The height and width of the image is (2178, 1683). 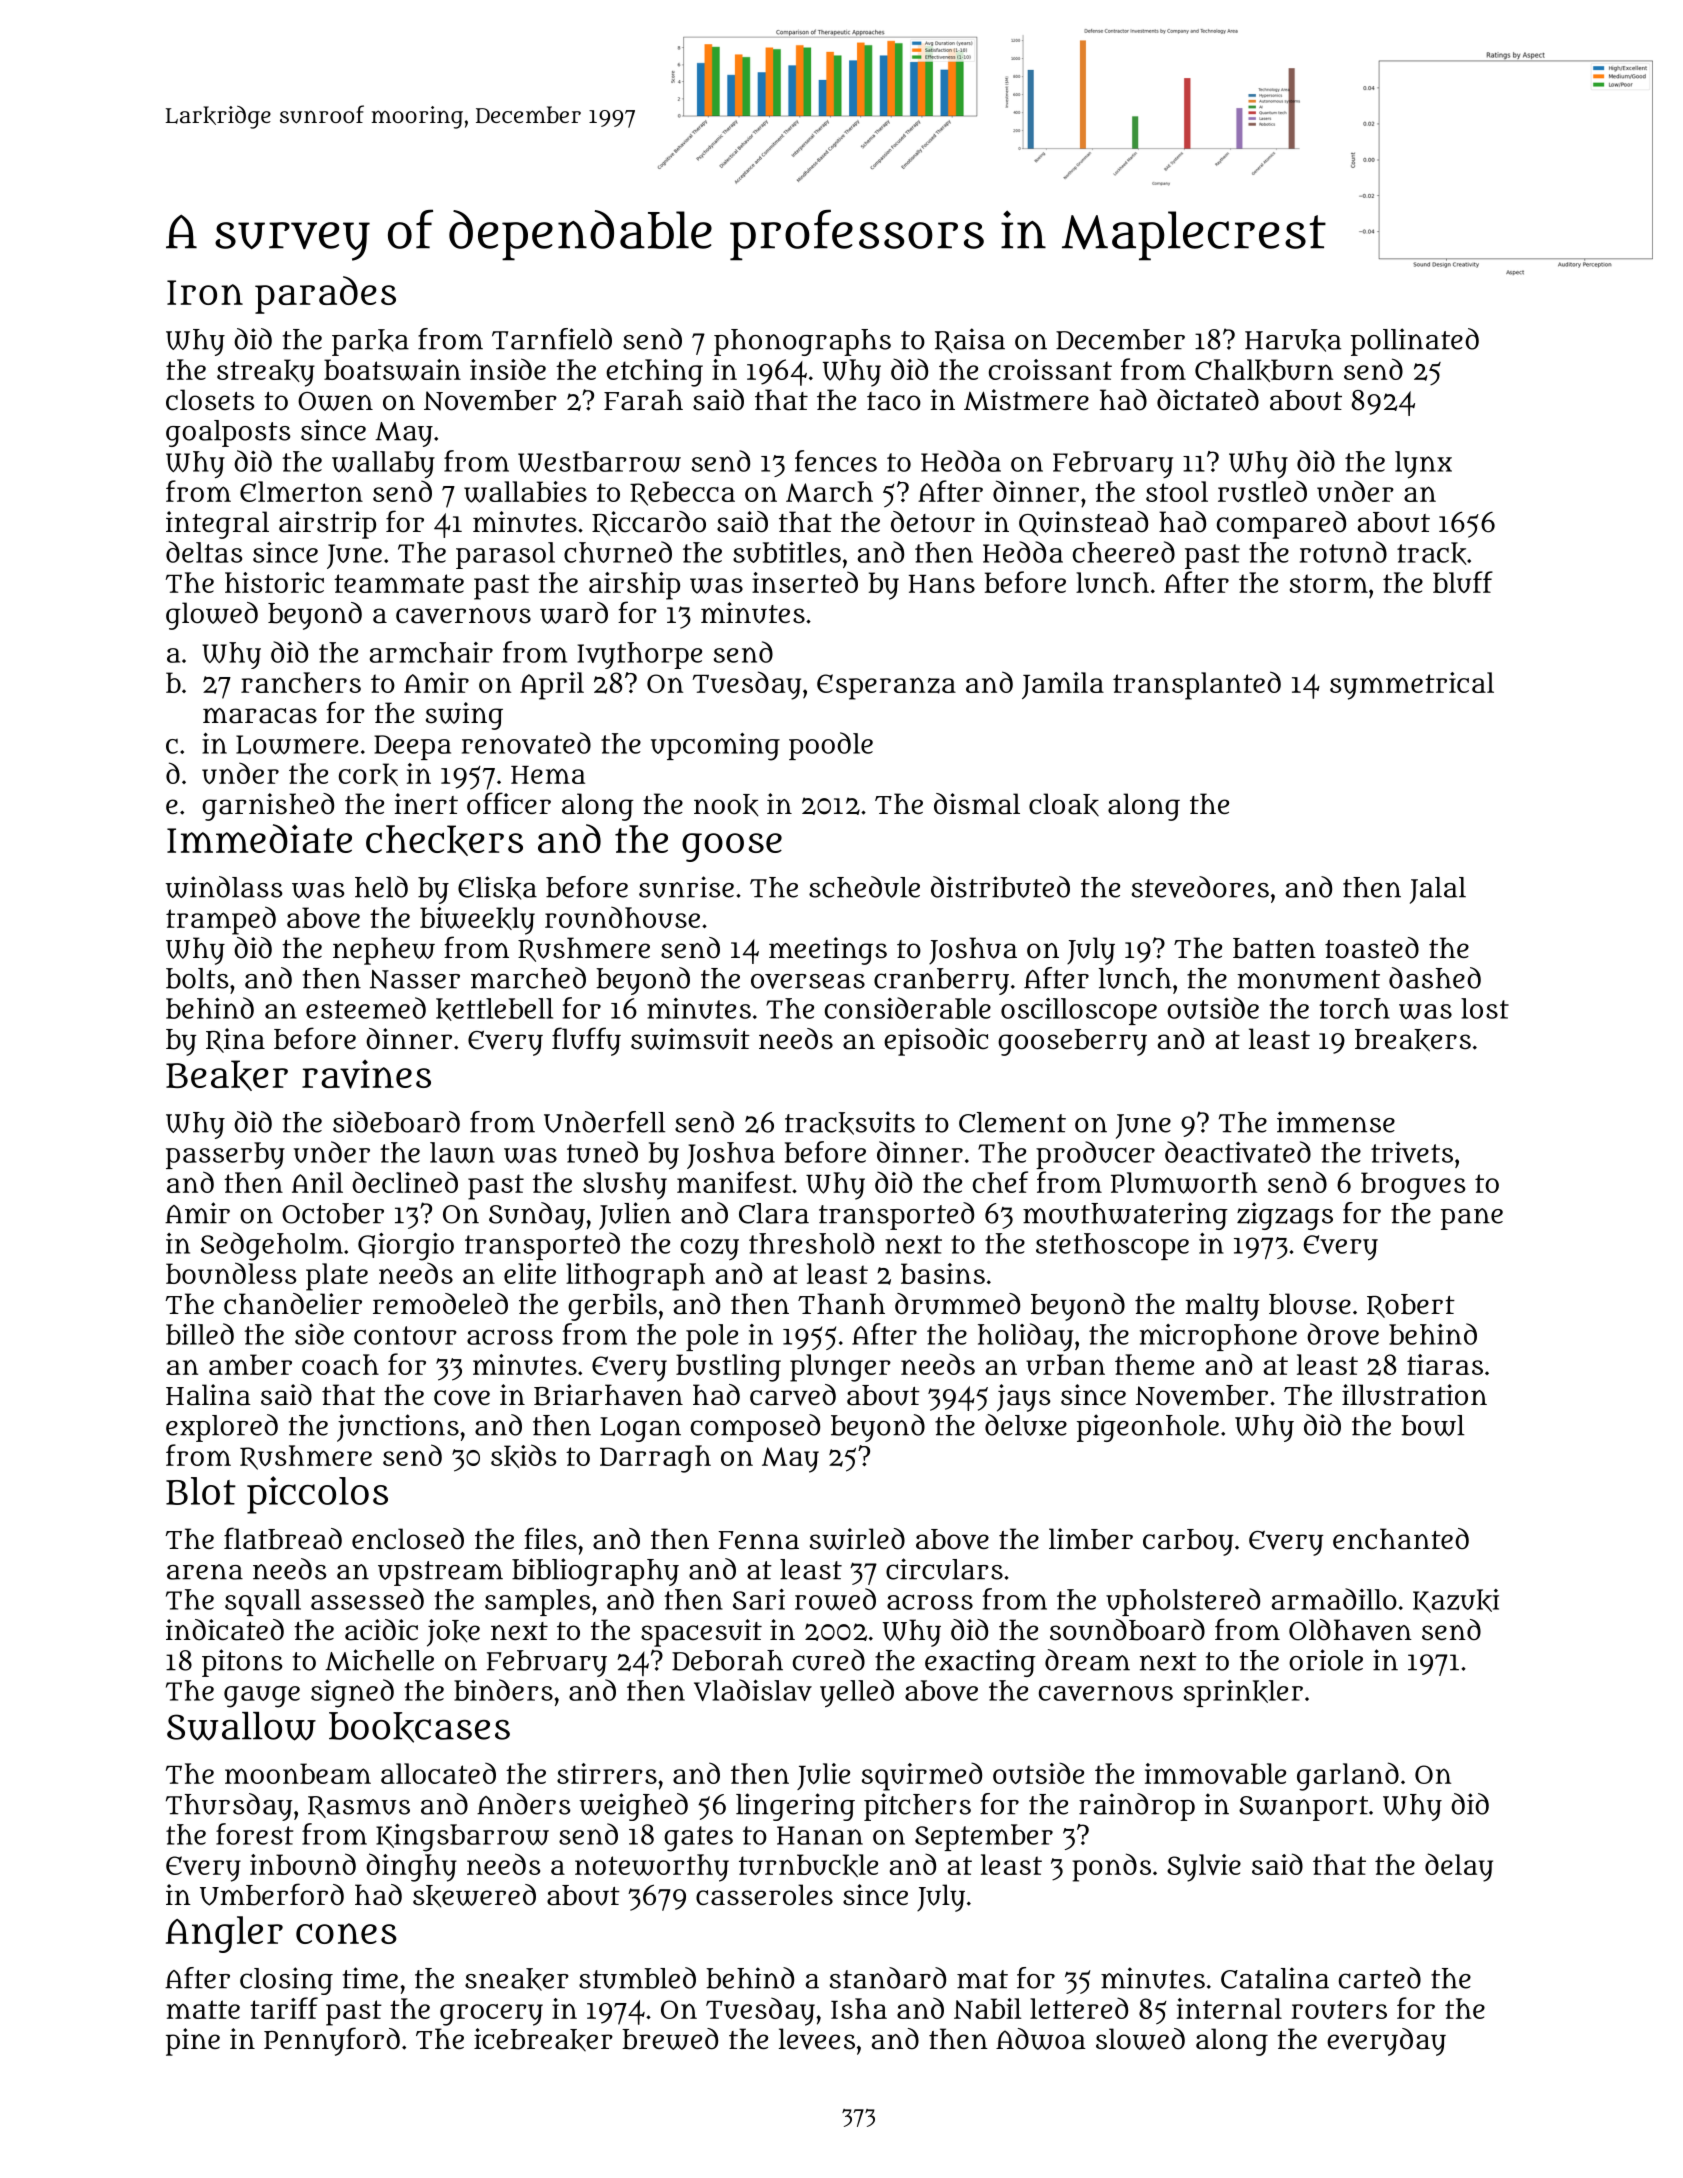 I want to click on joke, so click(x=453, y=1633).
